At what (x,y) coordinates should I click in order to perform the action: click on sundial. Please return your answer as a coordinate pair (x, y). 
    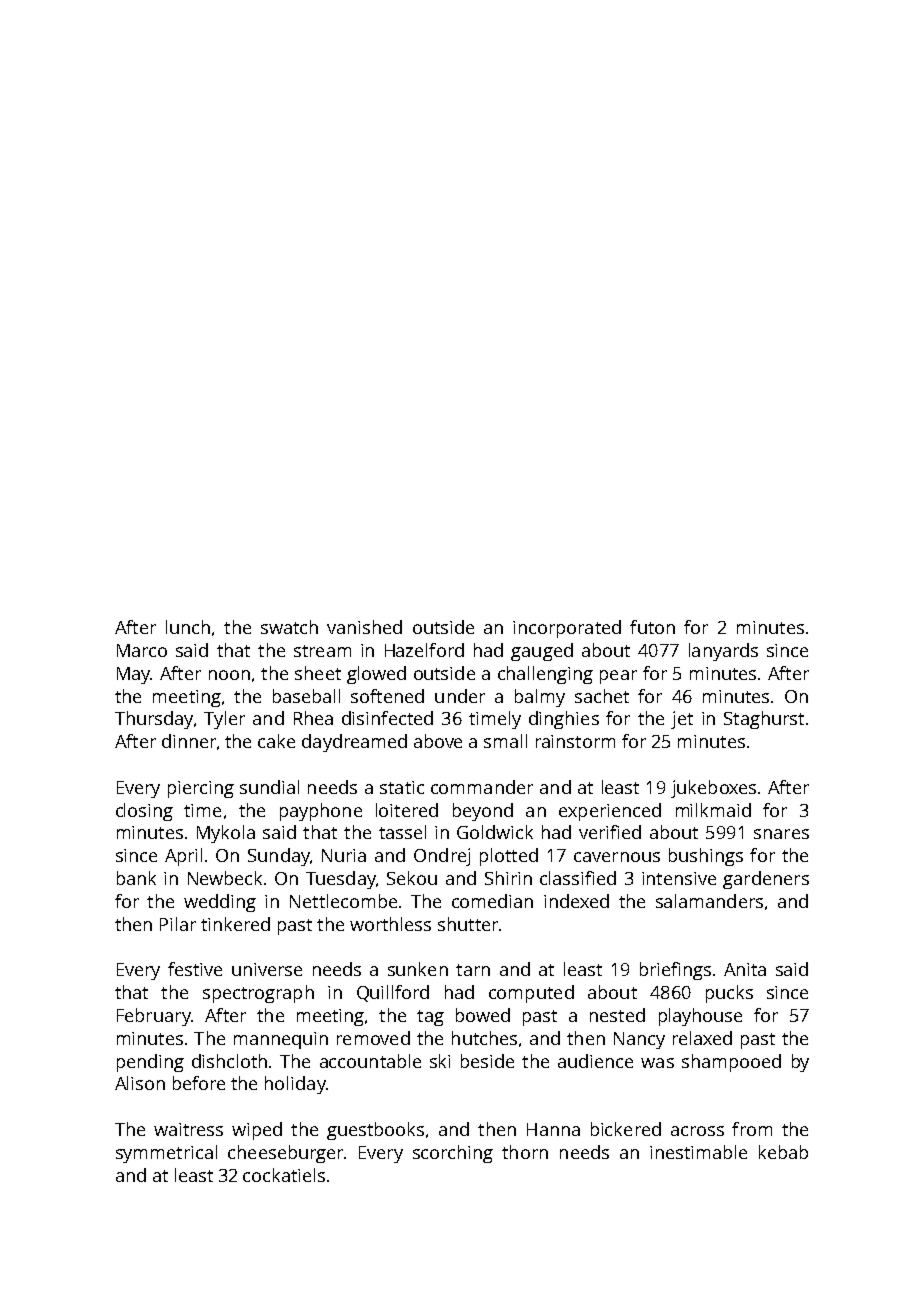
    Looking at the image, I should click on (269, 787).
